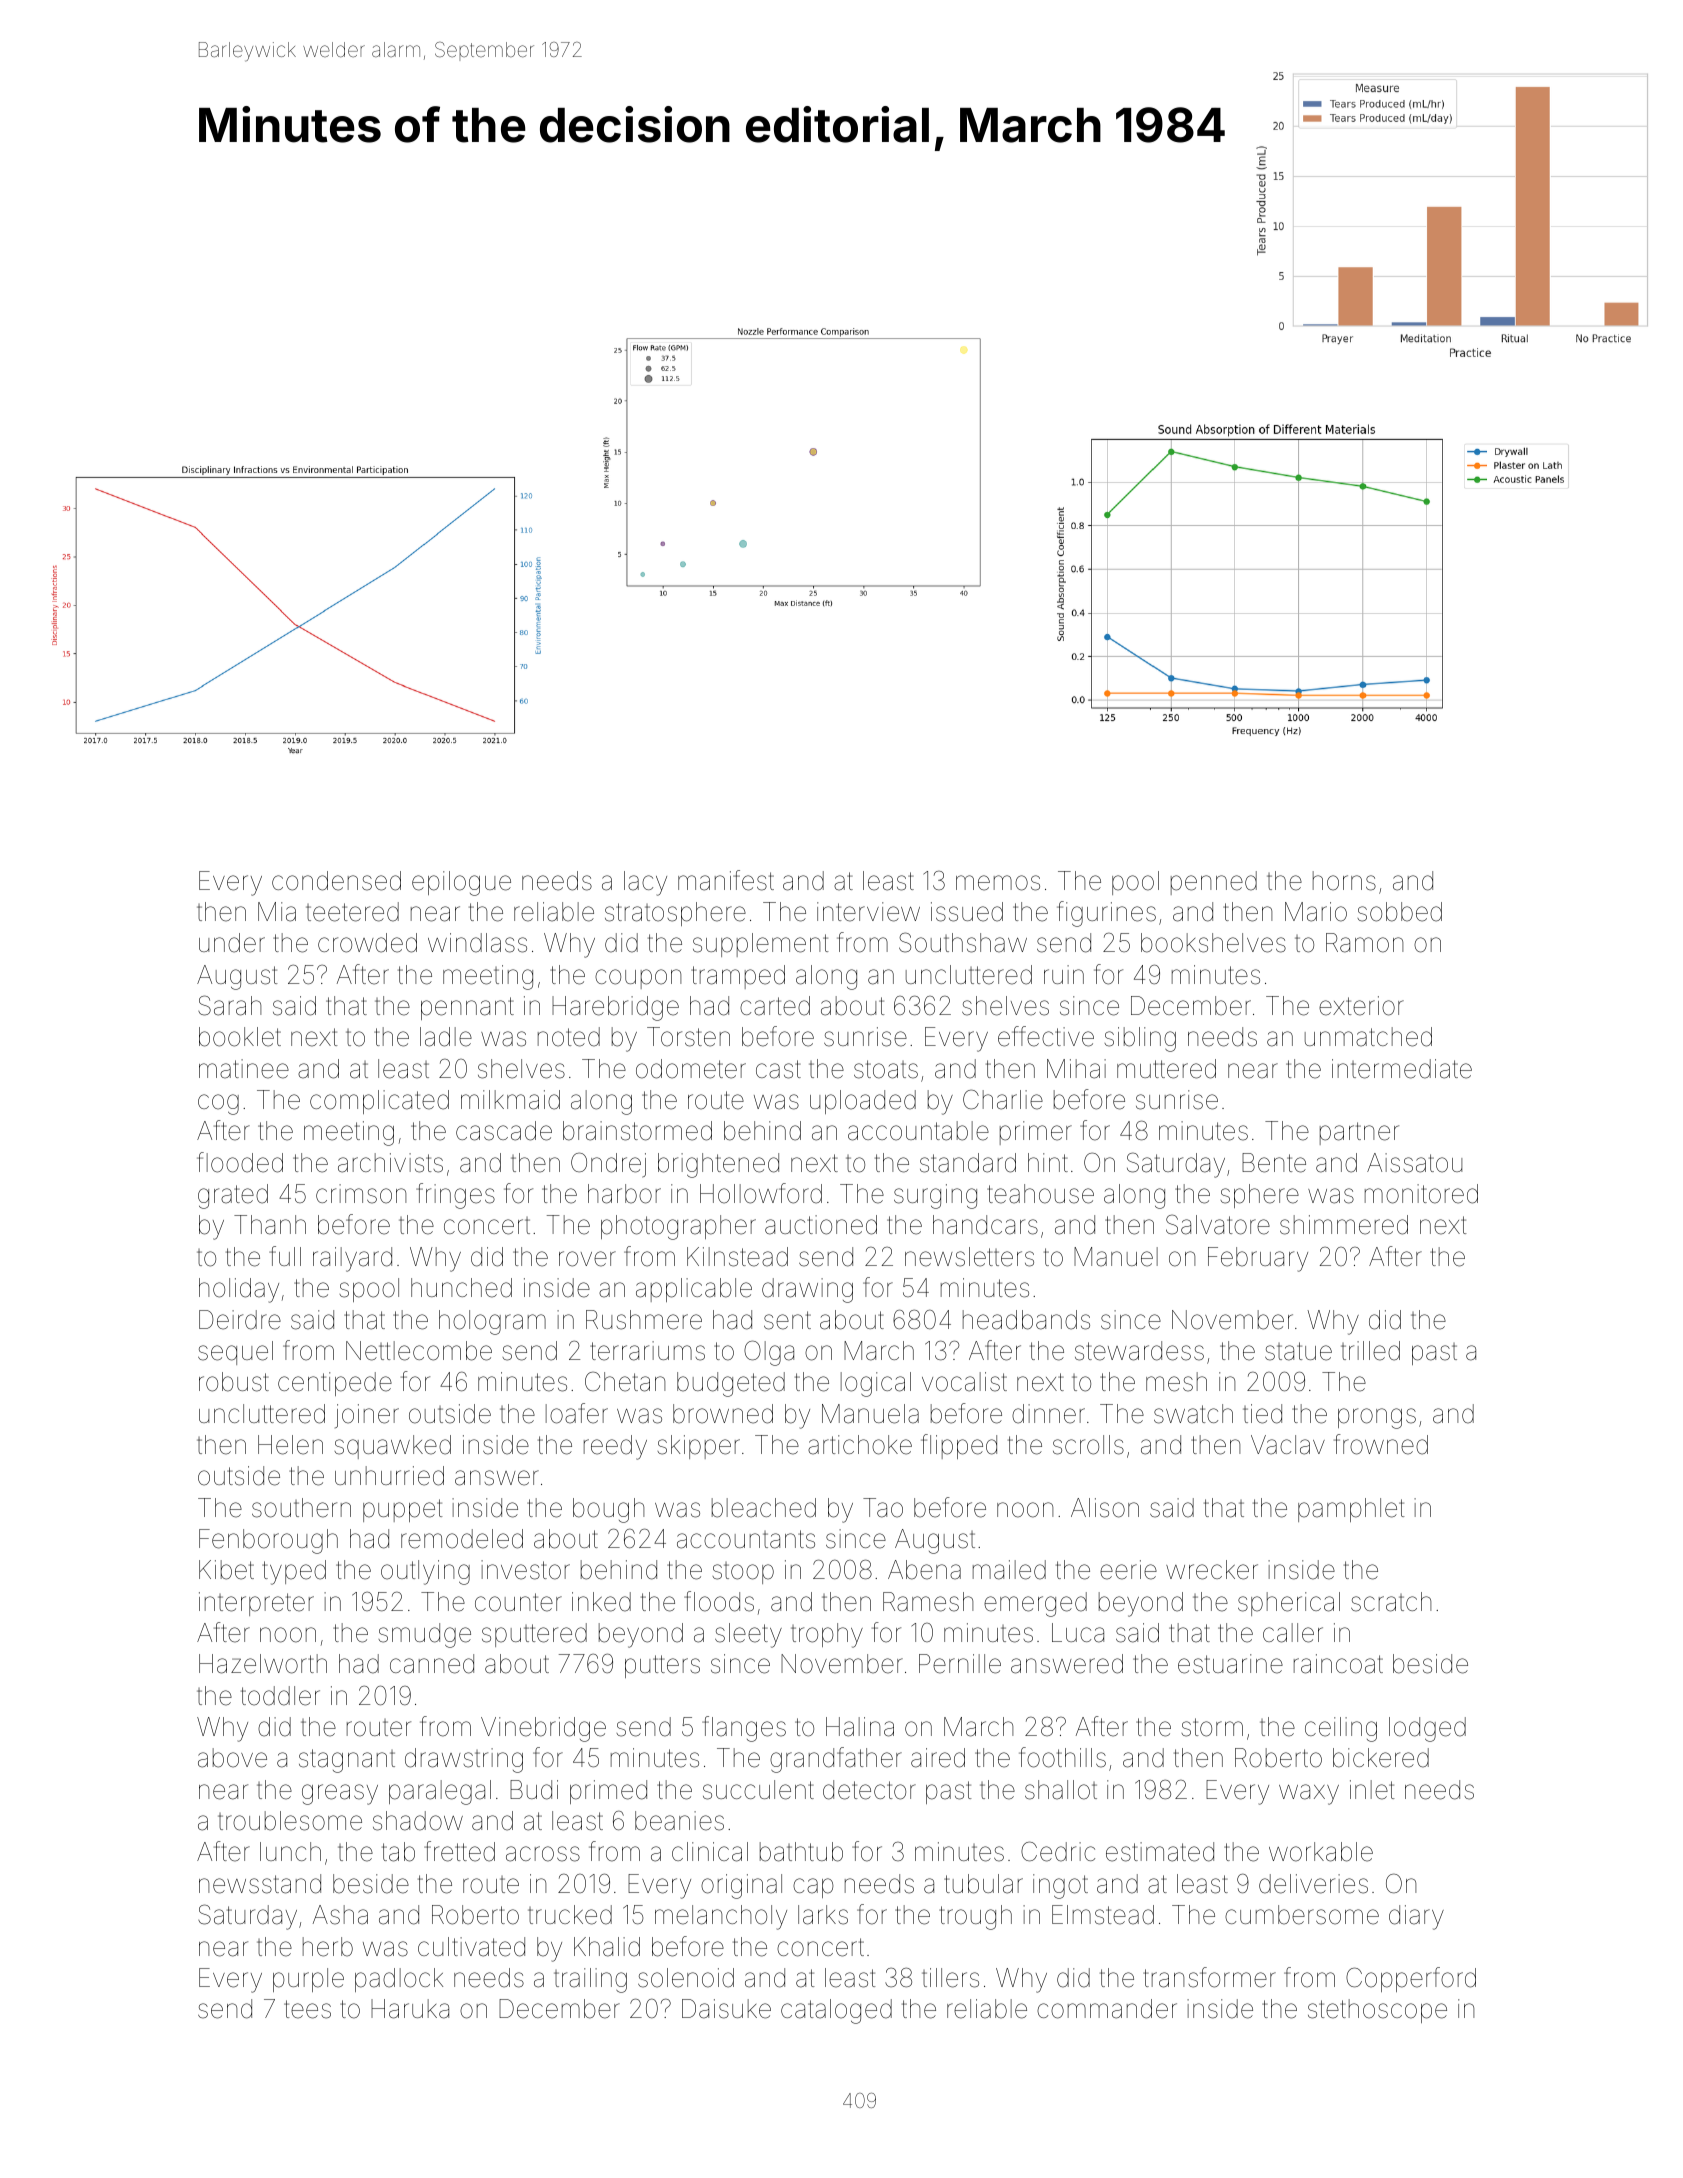  Describe the element at coordinates (726, 880) in the screenshot. I see `manifest` at that location.
